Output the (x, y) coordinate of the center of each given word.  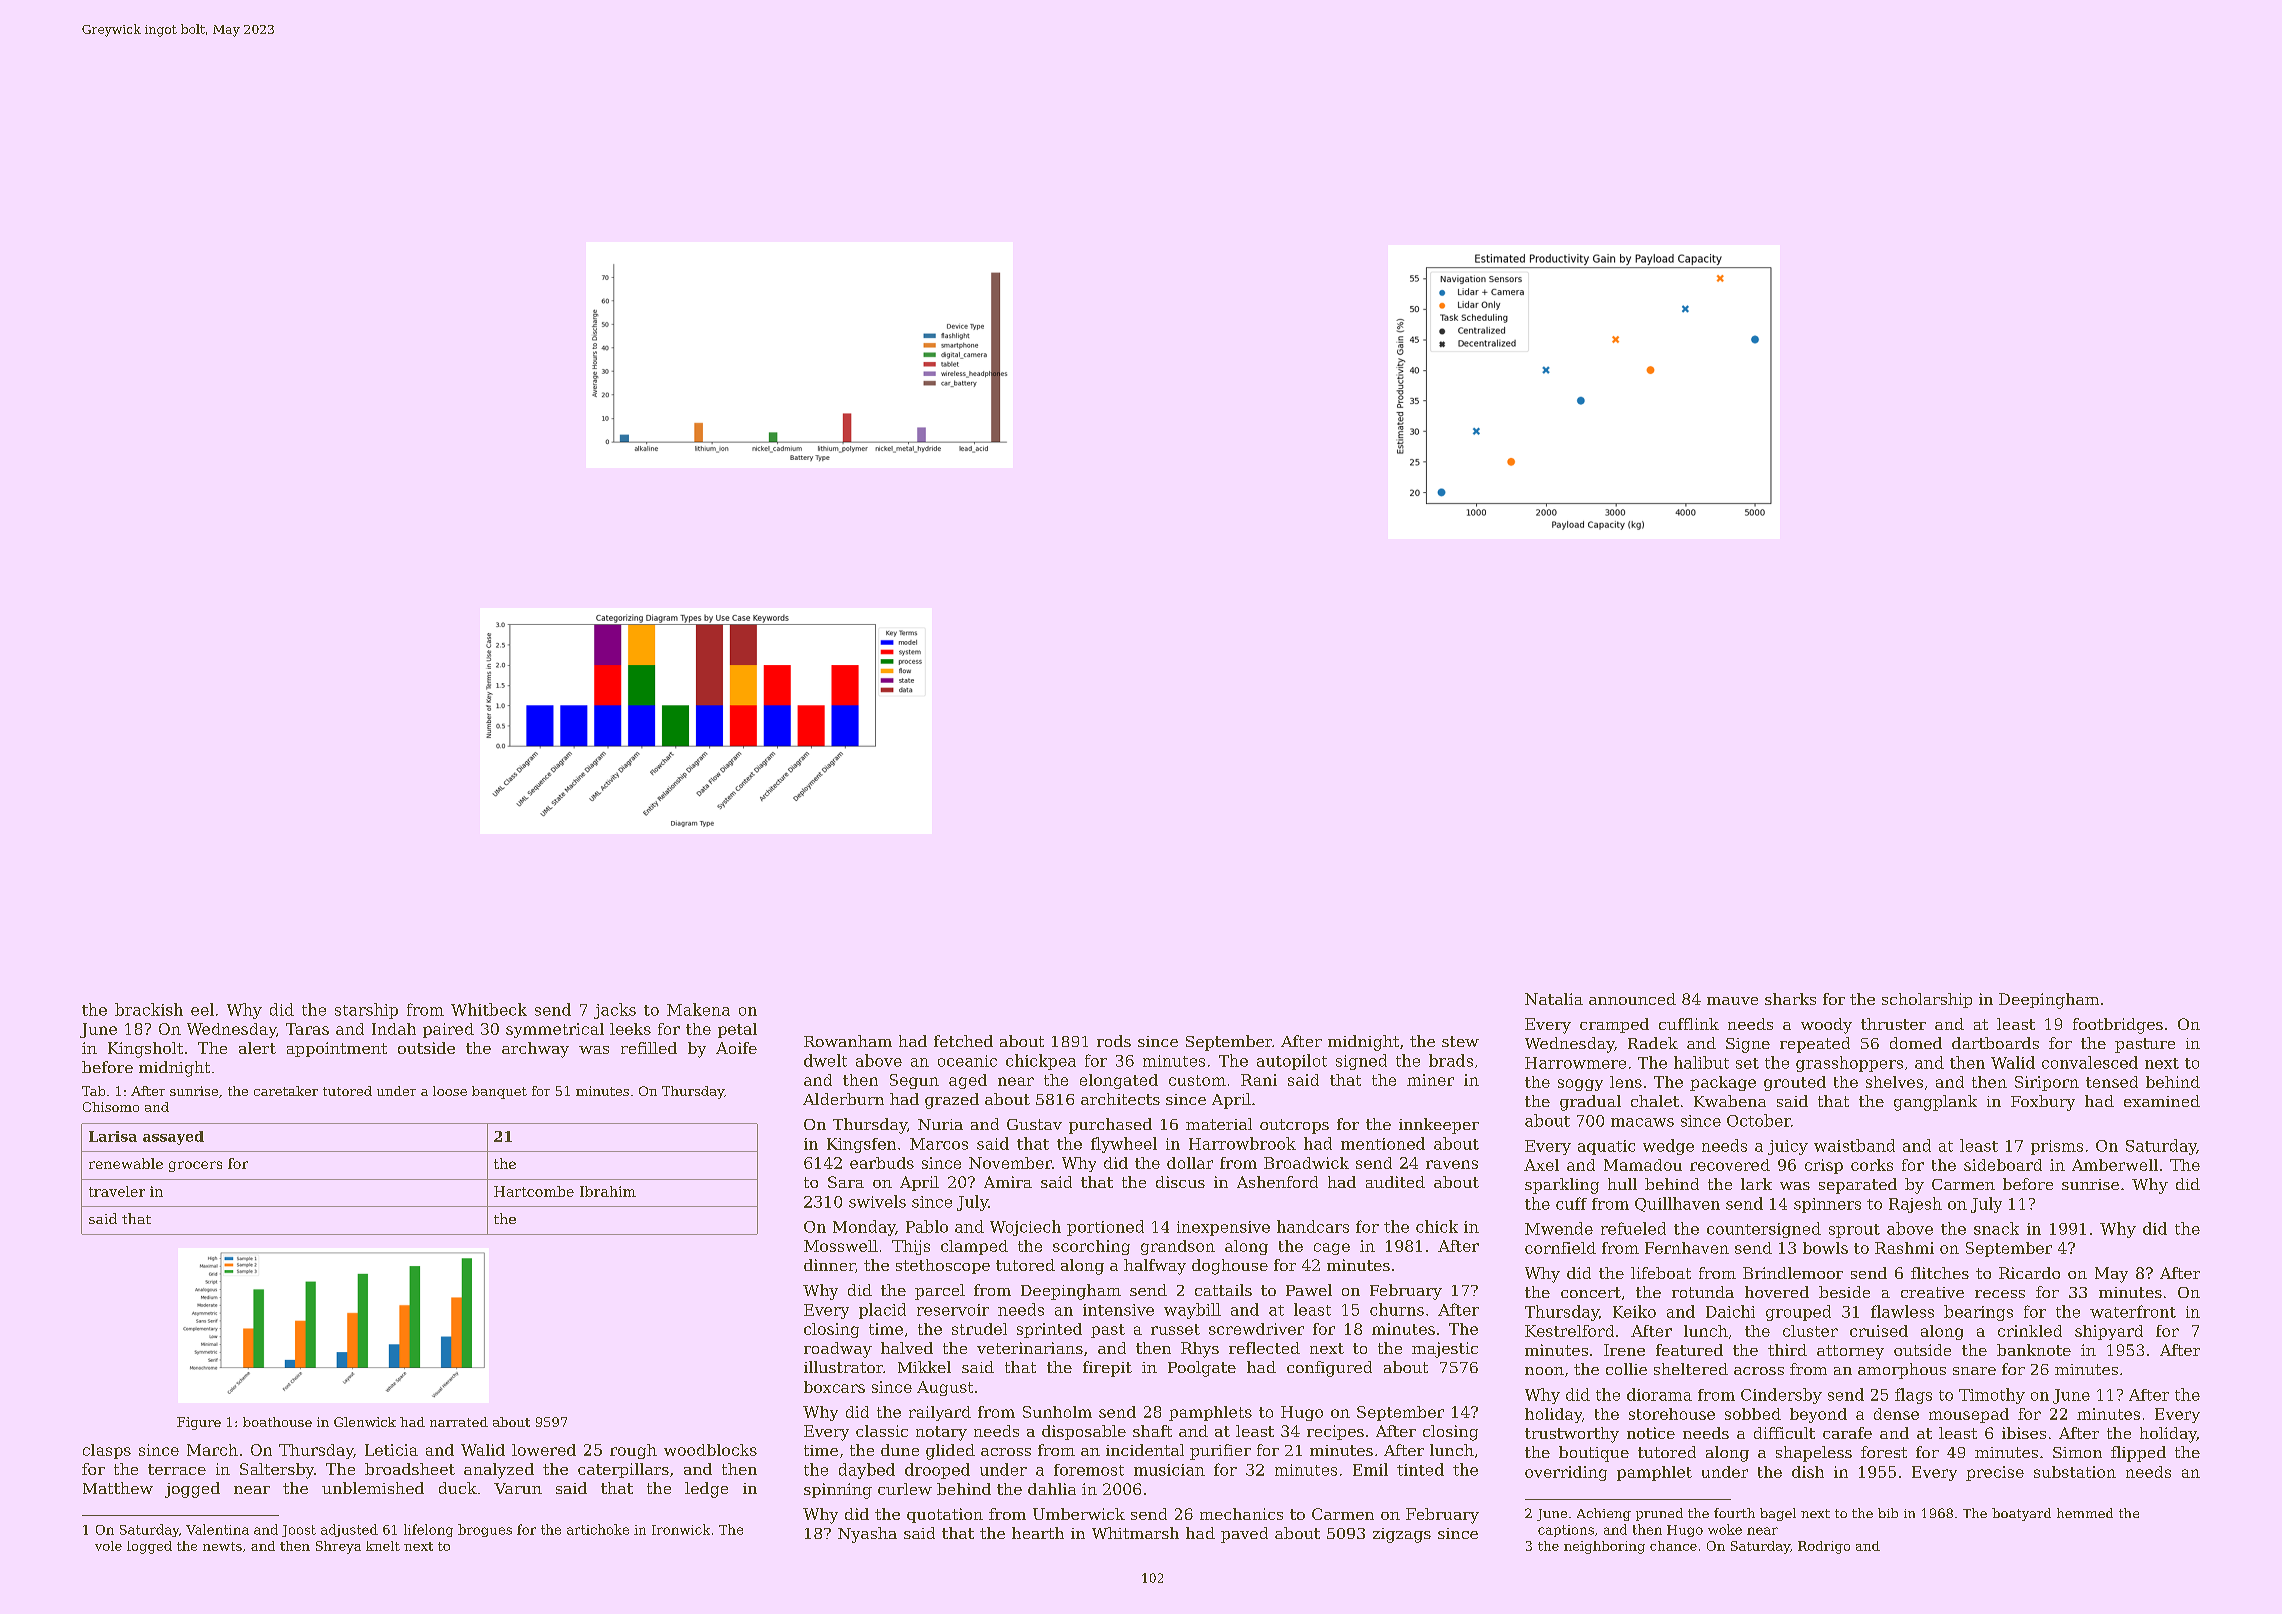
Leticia (391, 1450)
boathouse (277, 1422)
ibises (2024, 1433)
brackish (149, 1009)
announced (1632, 999)
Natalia (1554, 999)
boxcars (834, 1387)
